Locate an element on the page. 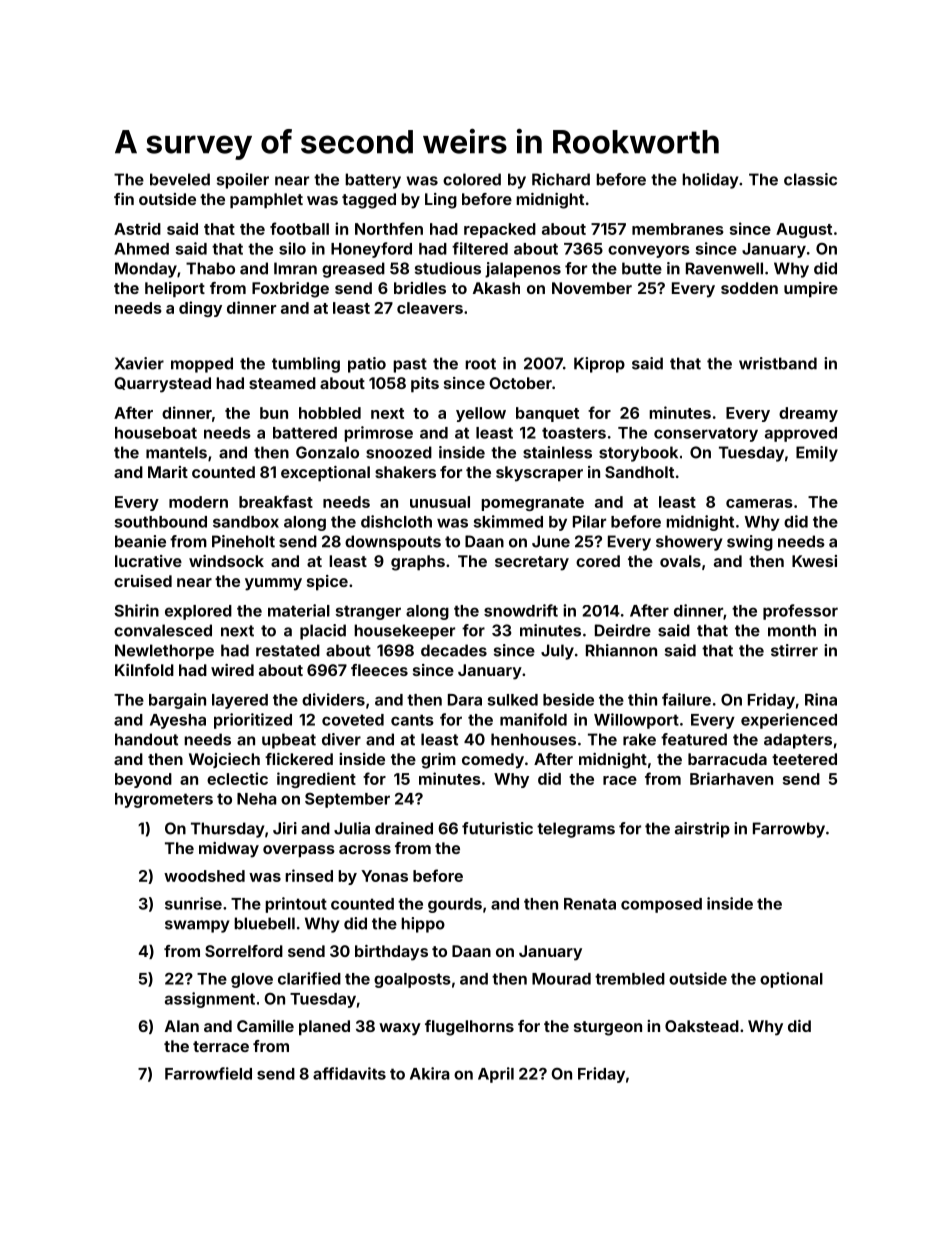 This document has width=952, height=1233. classic is located at coordinates (810, 179).
